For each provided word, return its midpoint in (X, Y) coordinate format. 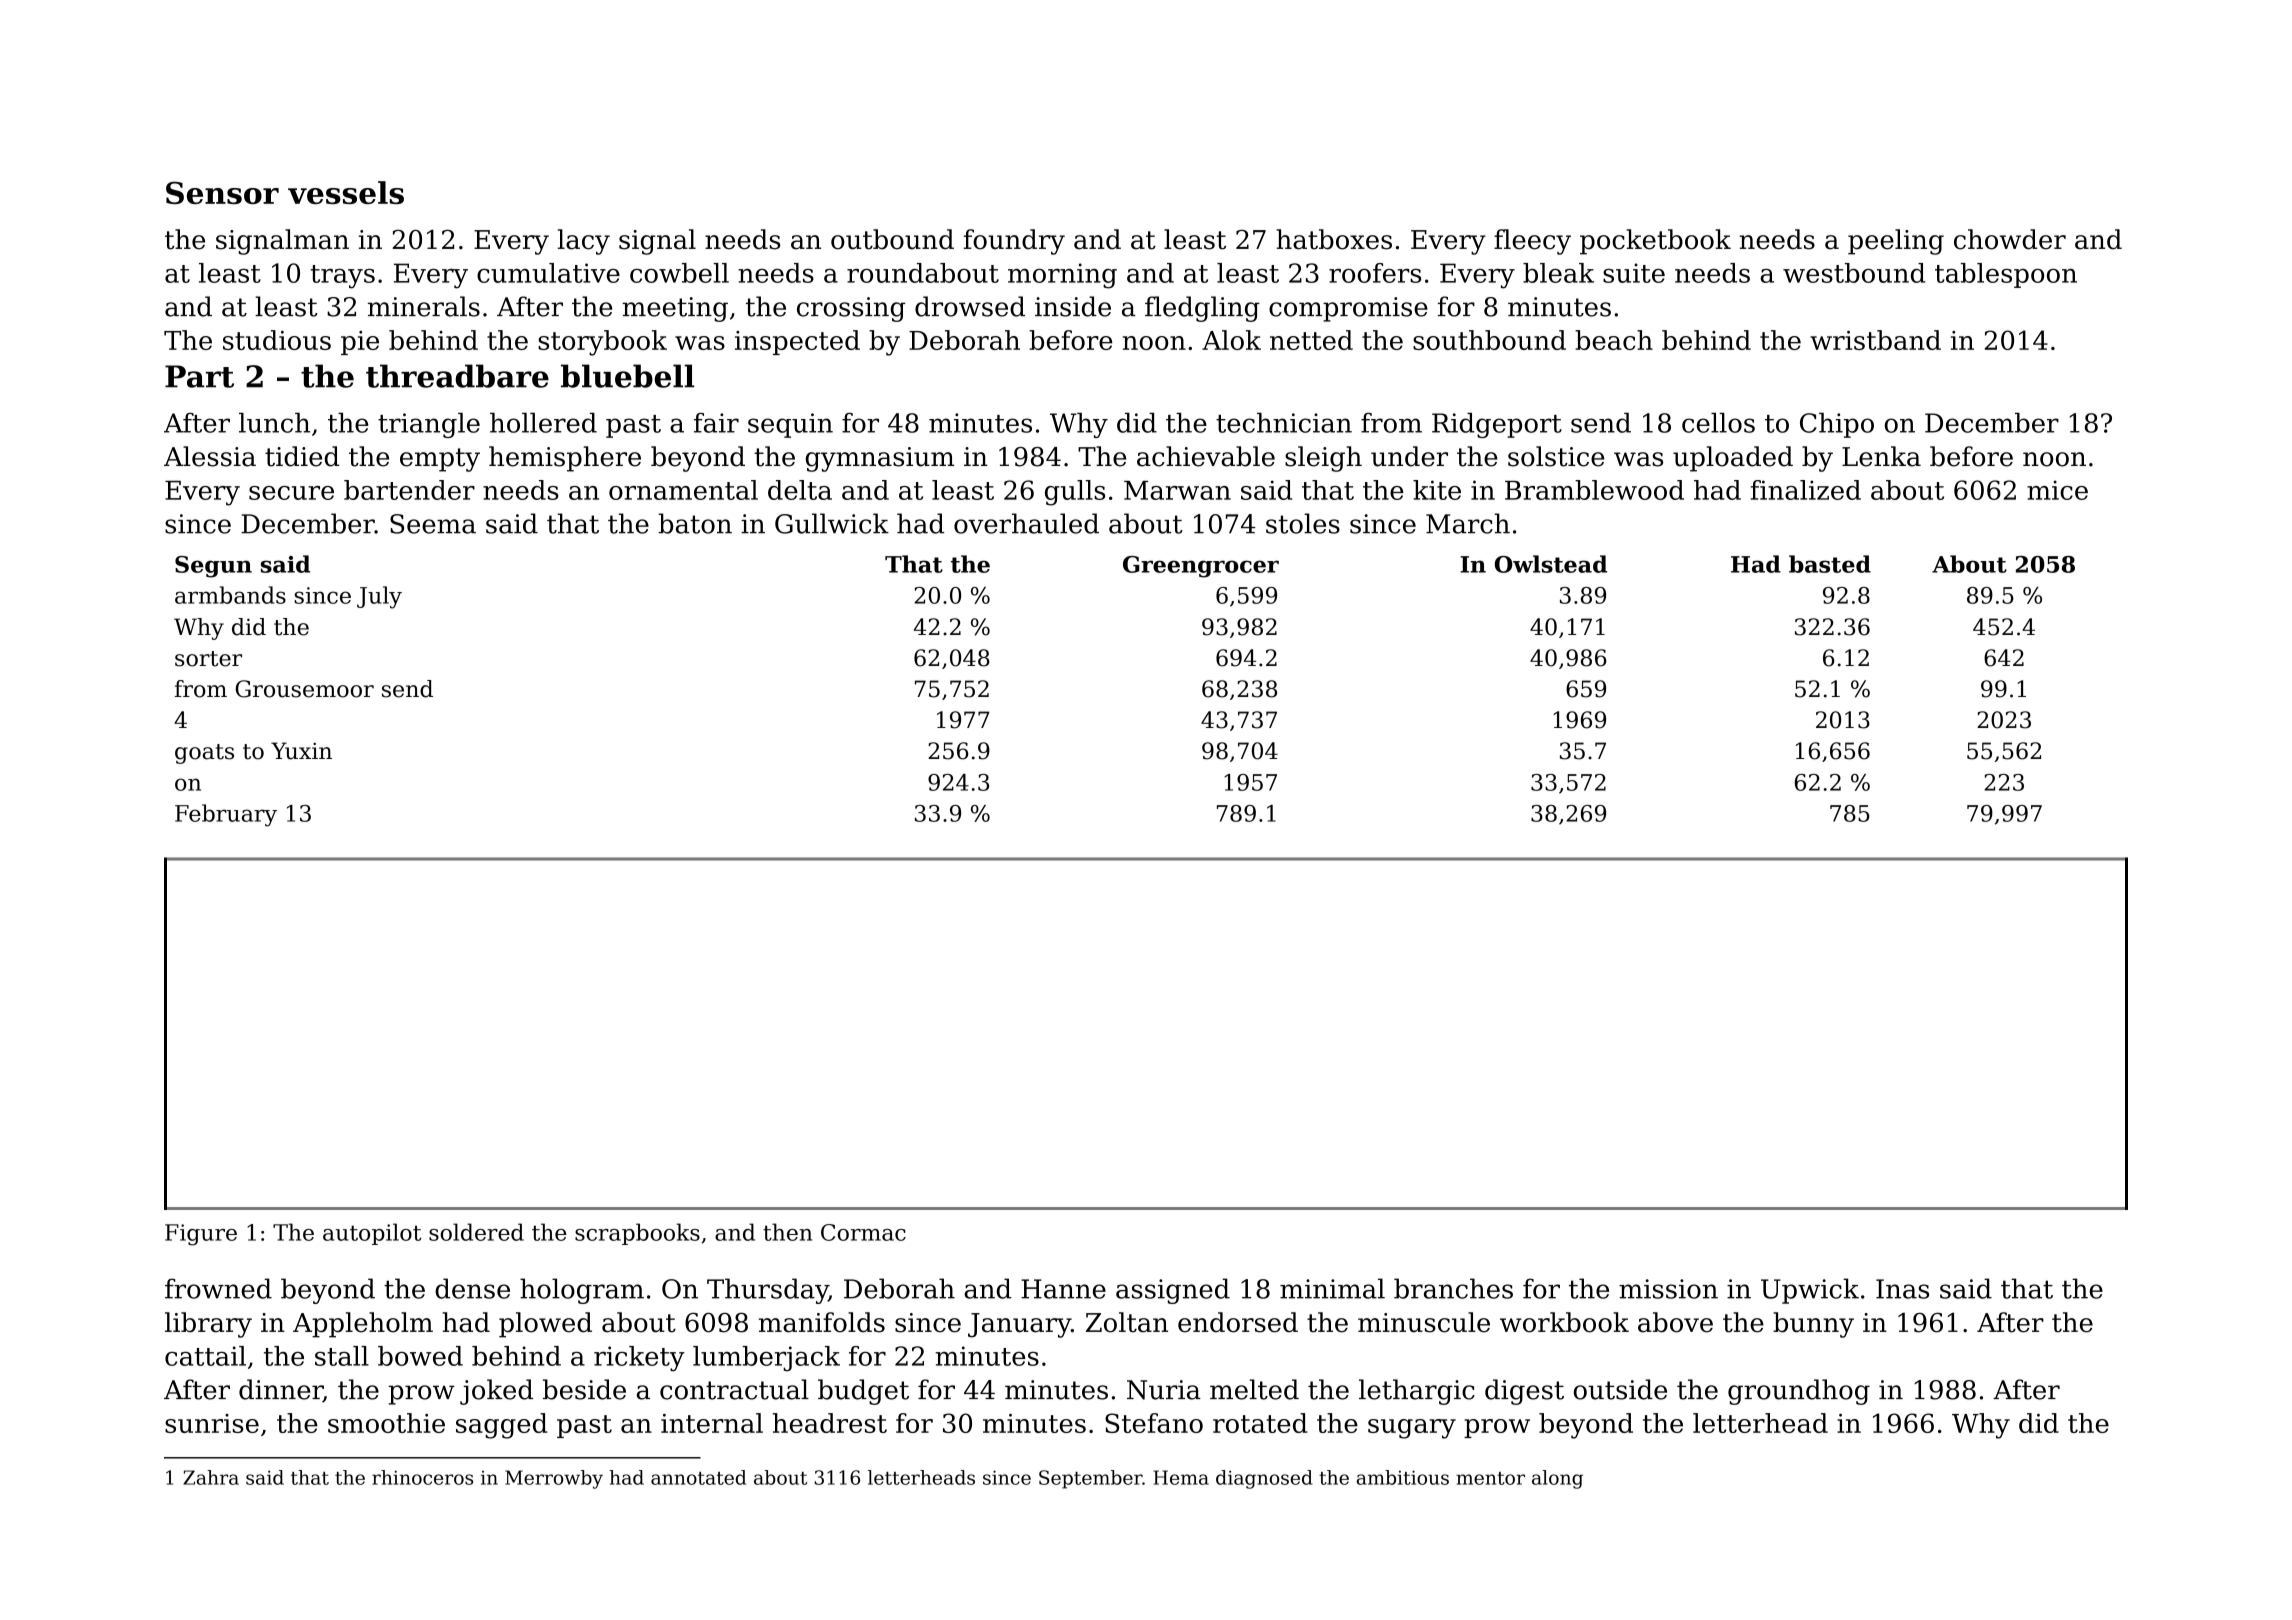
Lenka (1881, 456)
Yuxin (301, 751)
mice (2057, 490)
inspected (797, 342)
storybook (602, 343)
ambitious (1403, 1477)
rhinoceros (422, 1477)
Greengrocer (1201, 567)
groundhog (1799, 1392)
